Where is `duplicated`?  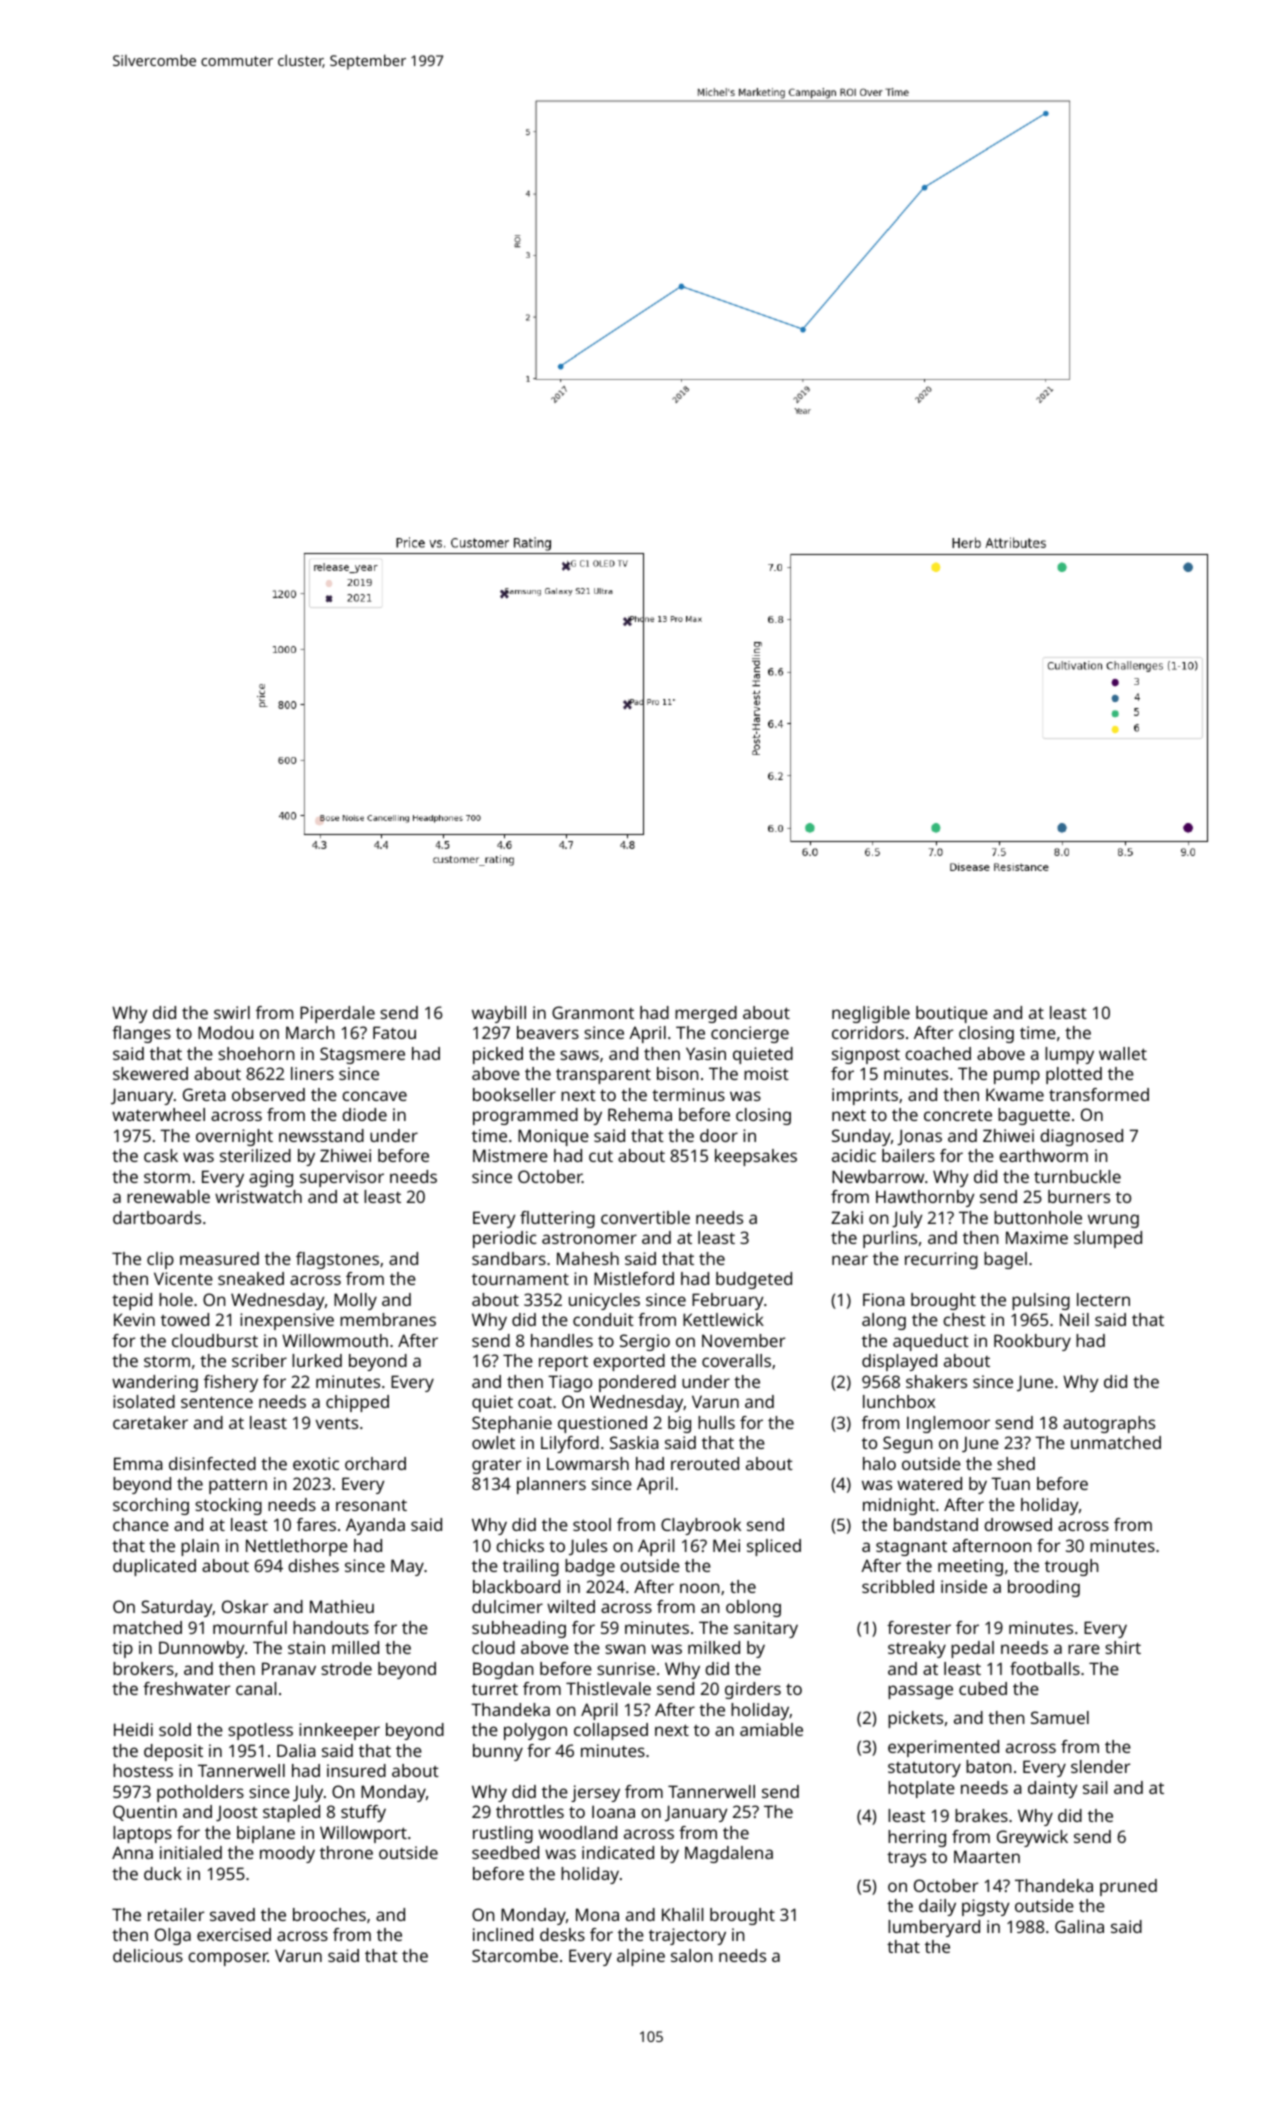 duplicated is located at coordinates (154, 1567).
